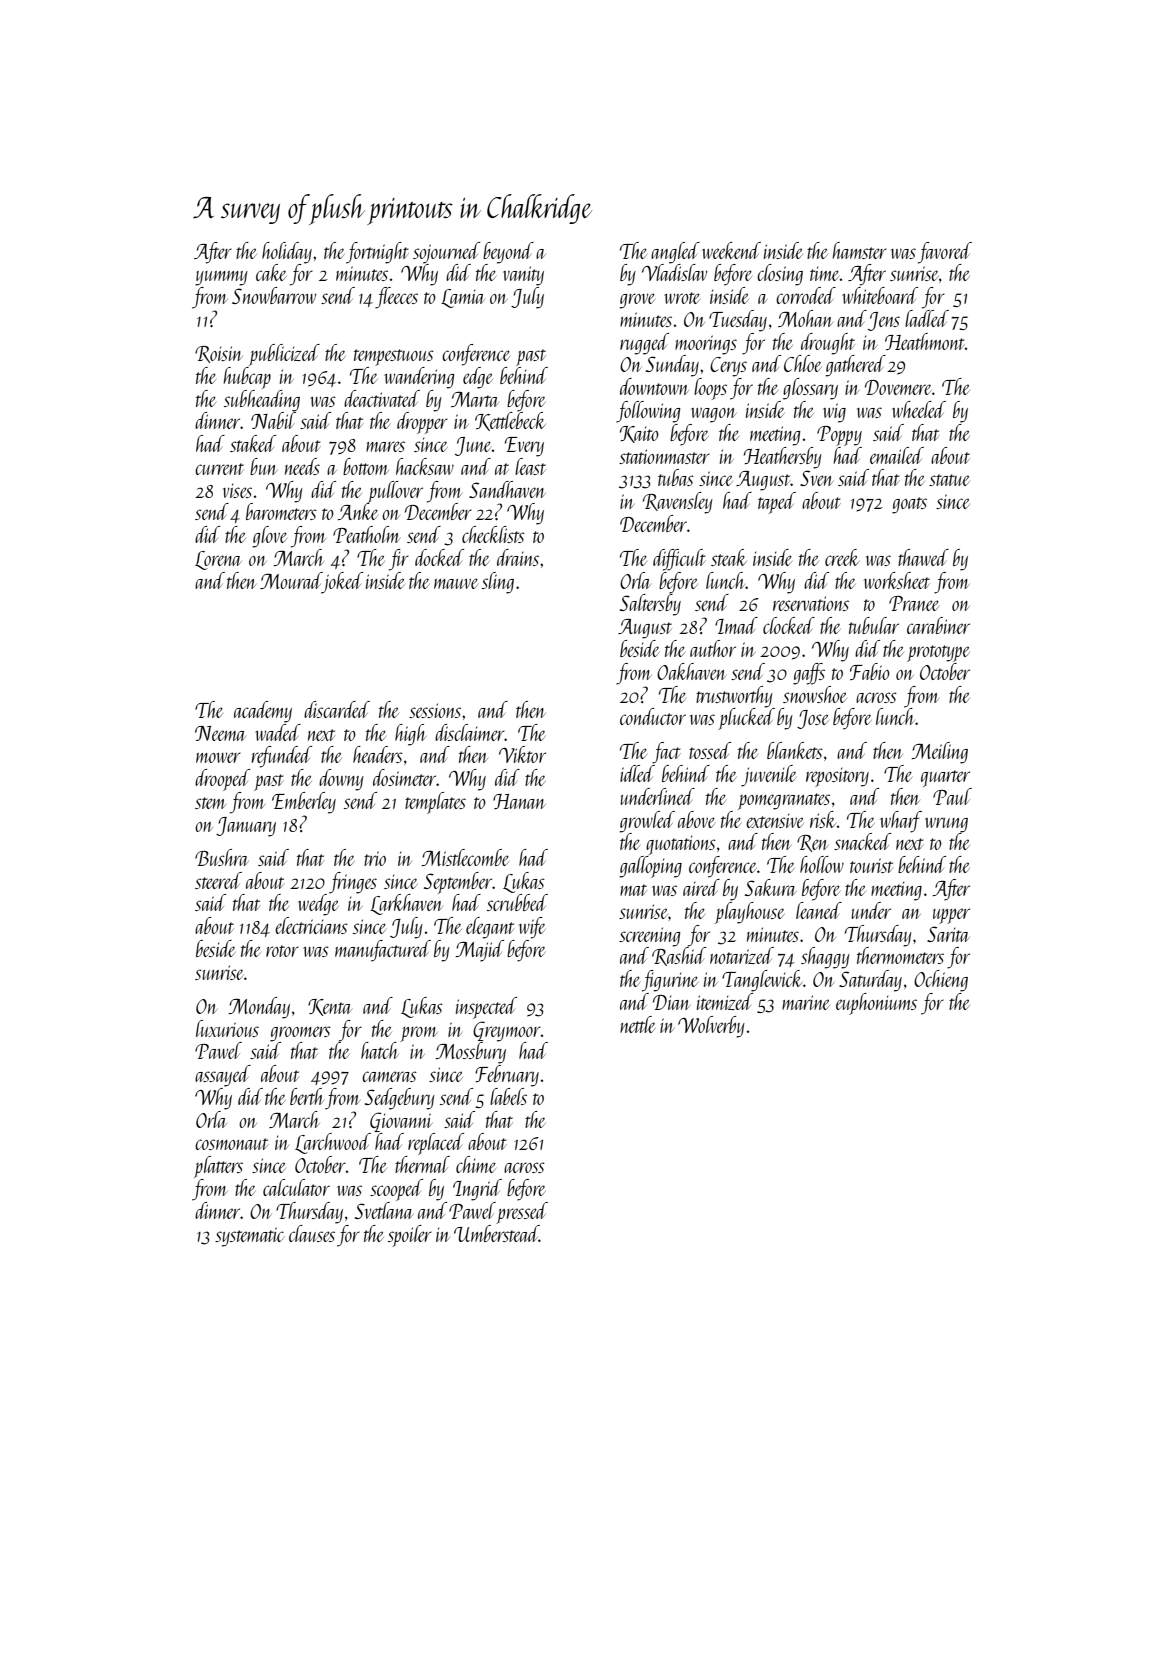 The height and width of the image is (1654, 1165). What do you see at coordinates (410, 1236) in the image?
I see `spoiler` at bounding box center [410, 1236].
